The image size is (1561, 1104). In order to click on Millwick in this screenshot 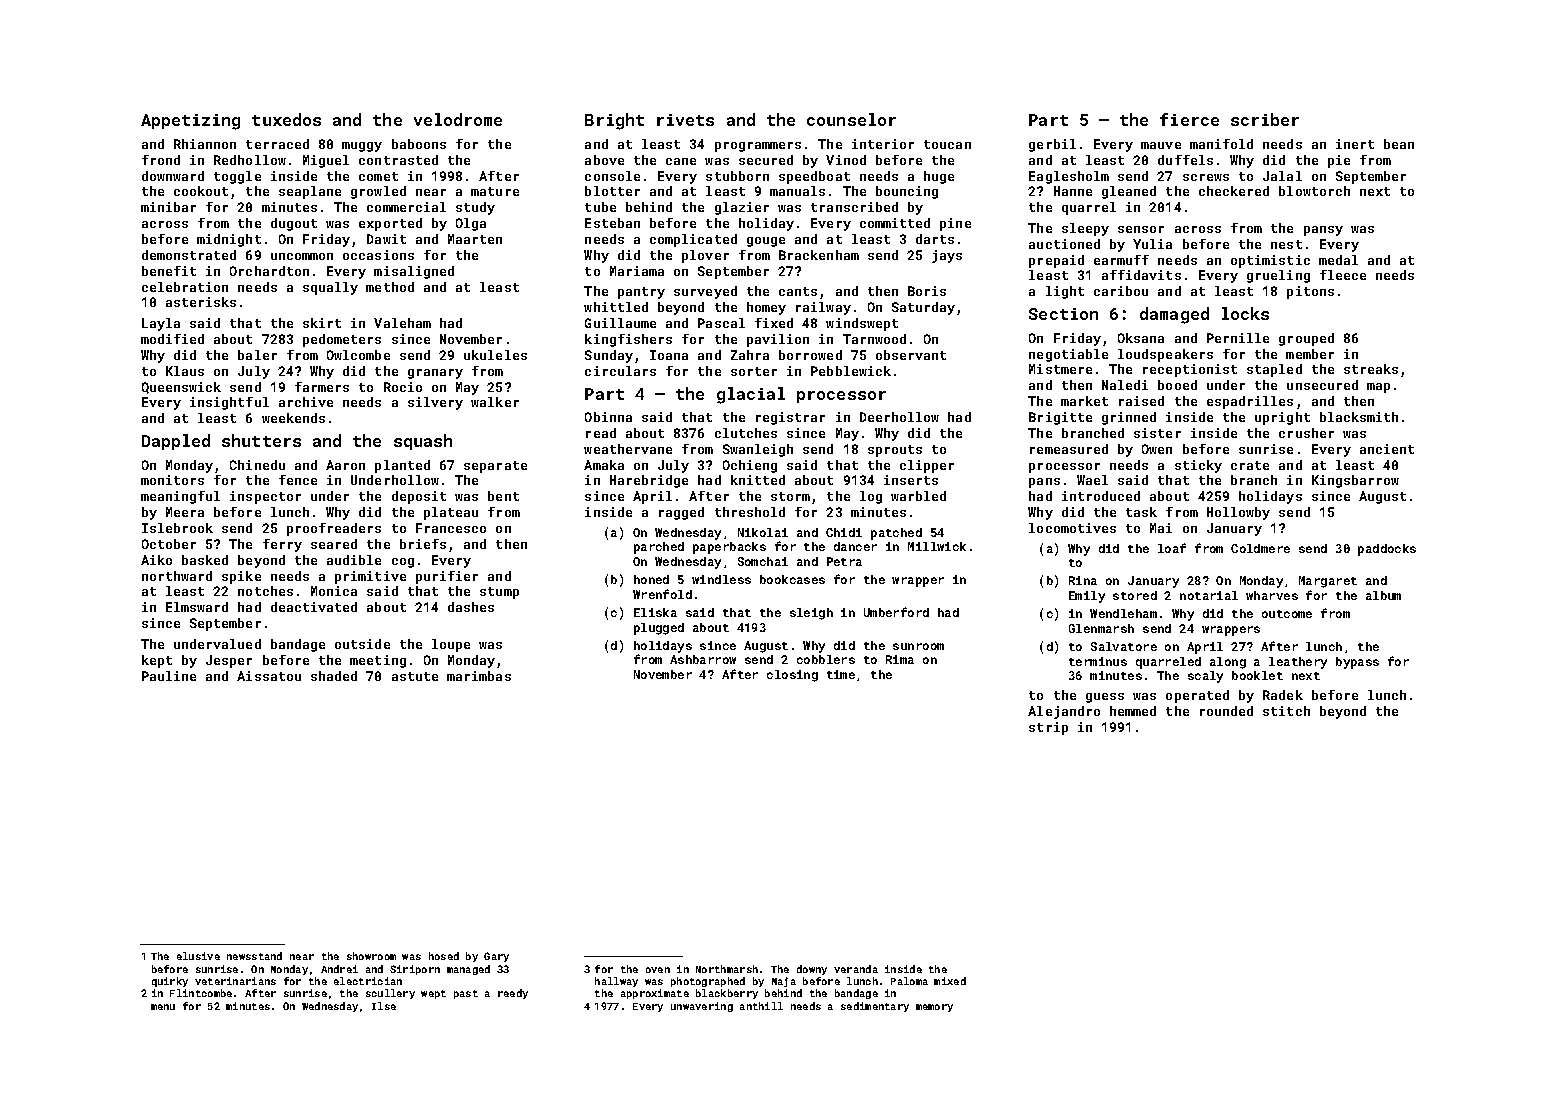, I will do `click(937, 546)`.
